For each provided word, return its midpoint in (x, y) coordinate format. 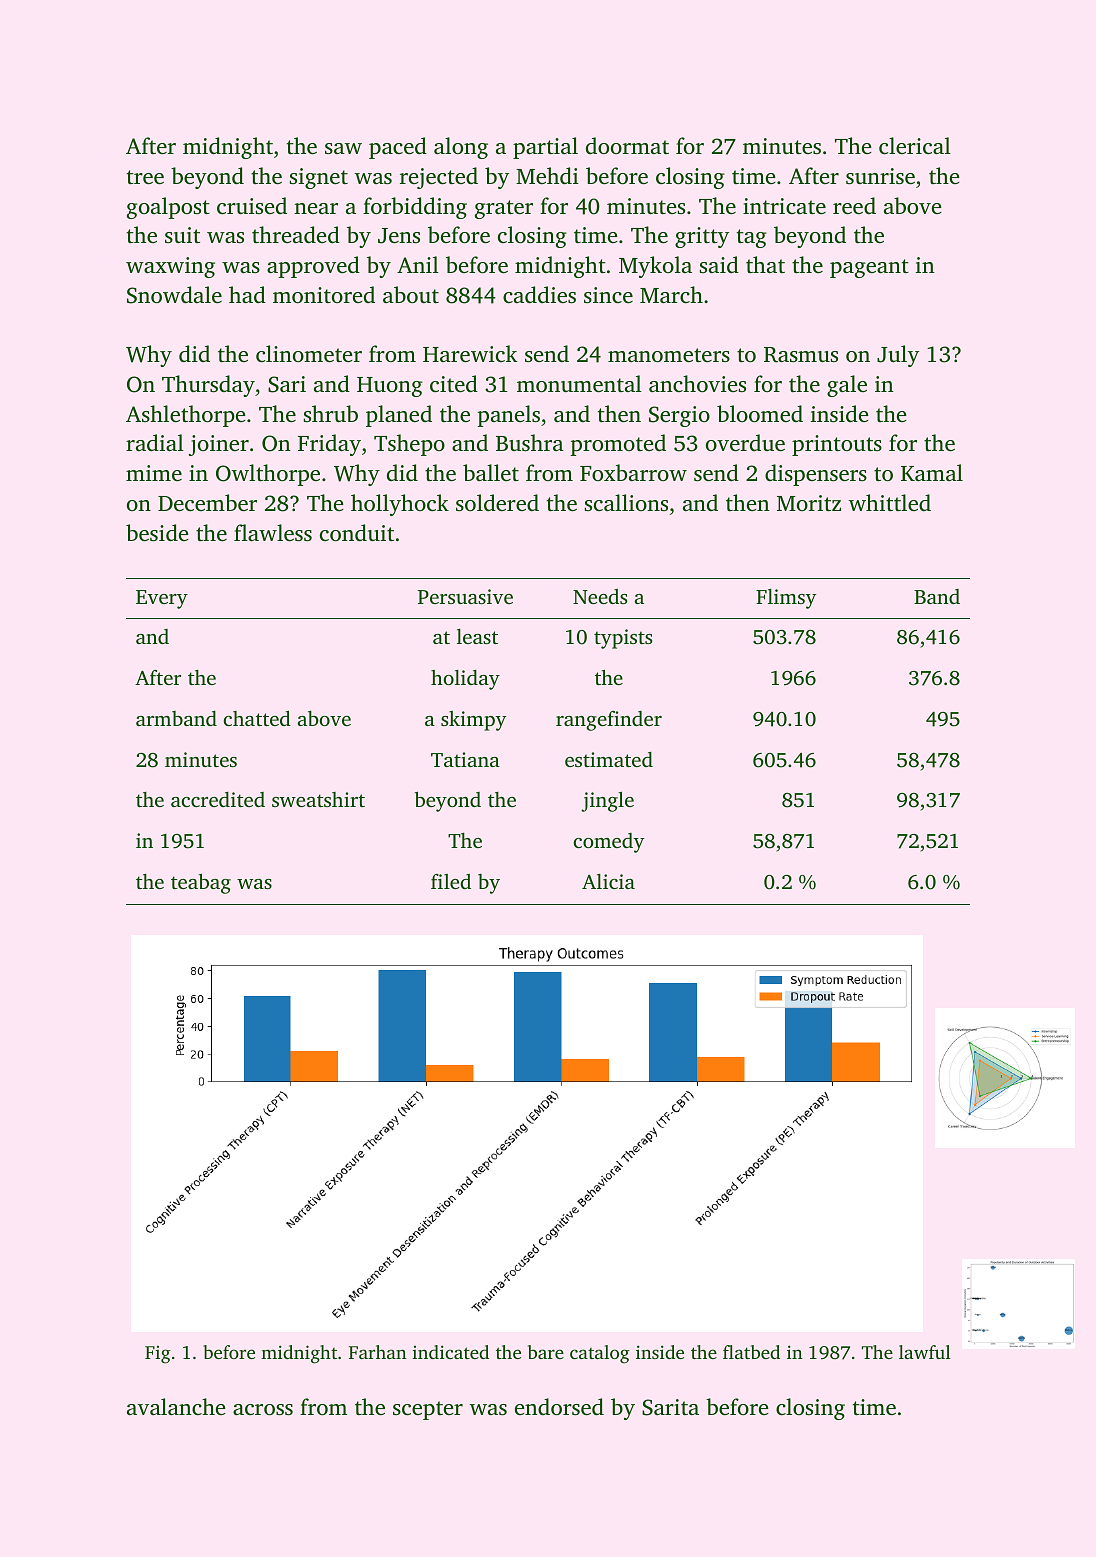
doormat (627, 145)
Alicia (608, 881)
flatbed (751, 1352)
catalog (600, 1354)
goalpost (168, 208)
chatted (257, 718)
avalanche (176, 1407)
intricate (784, 206)
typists (623, 639)
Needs (600, 596)
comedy (608, 843)
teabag (201, 883)
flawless (273, 533)
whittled (890, 503)
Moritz (809, 503)
